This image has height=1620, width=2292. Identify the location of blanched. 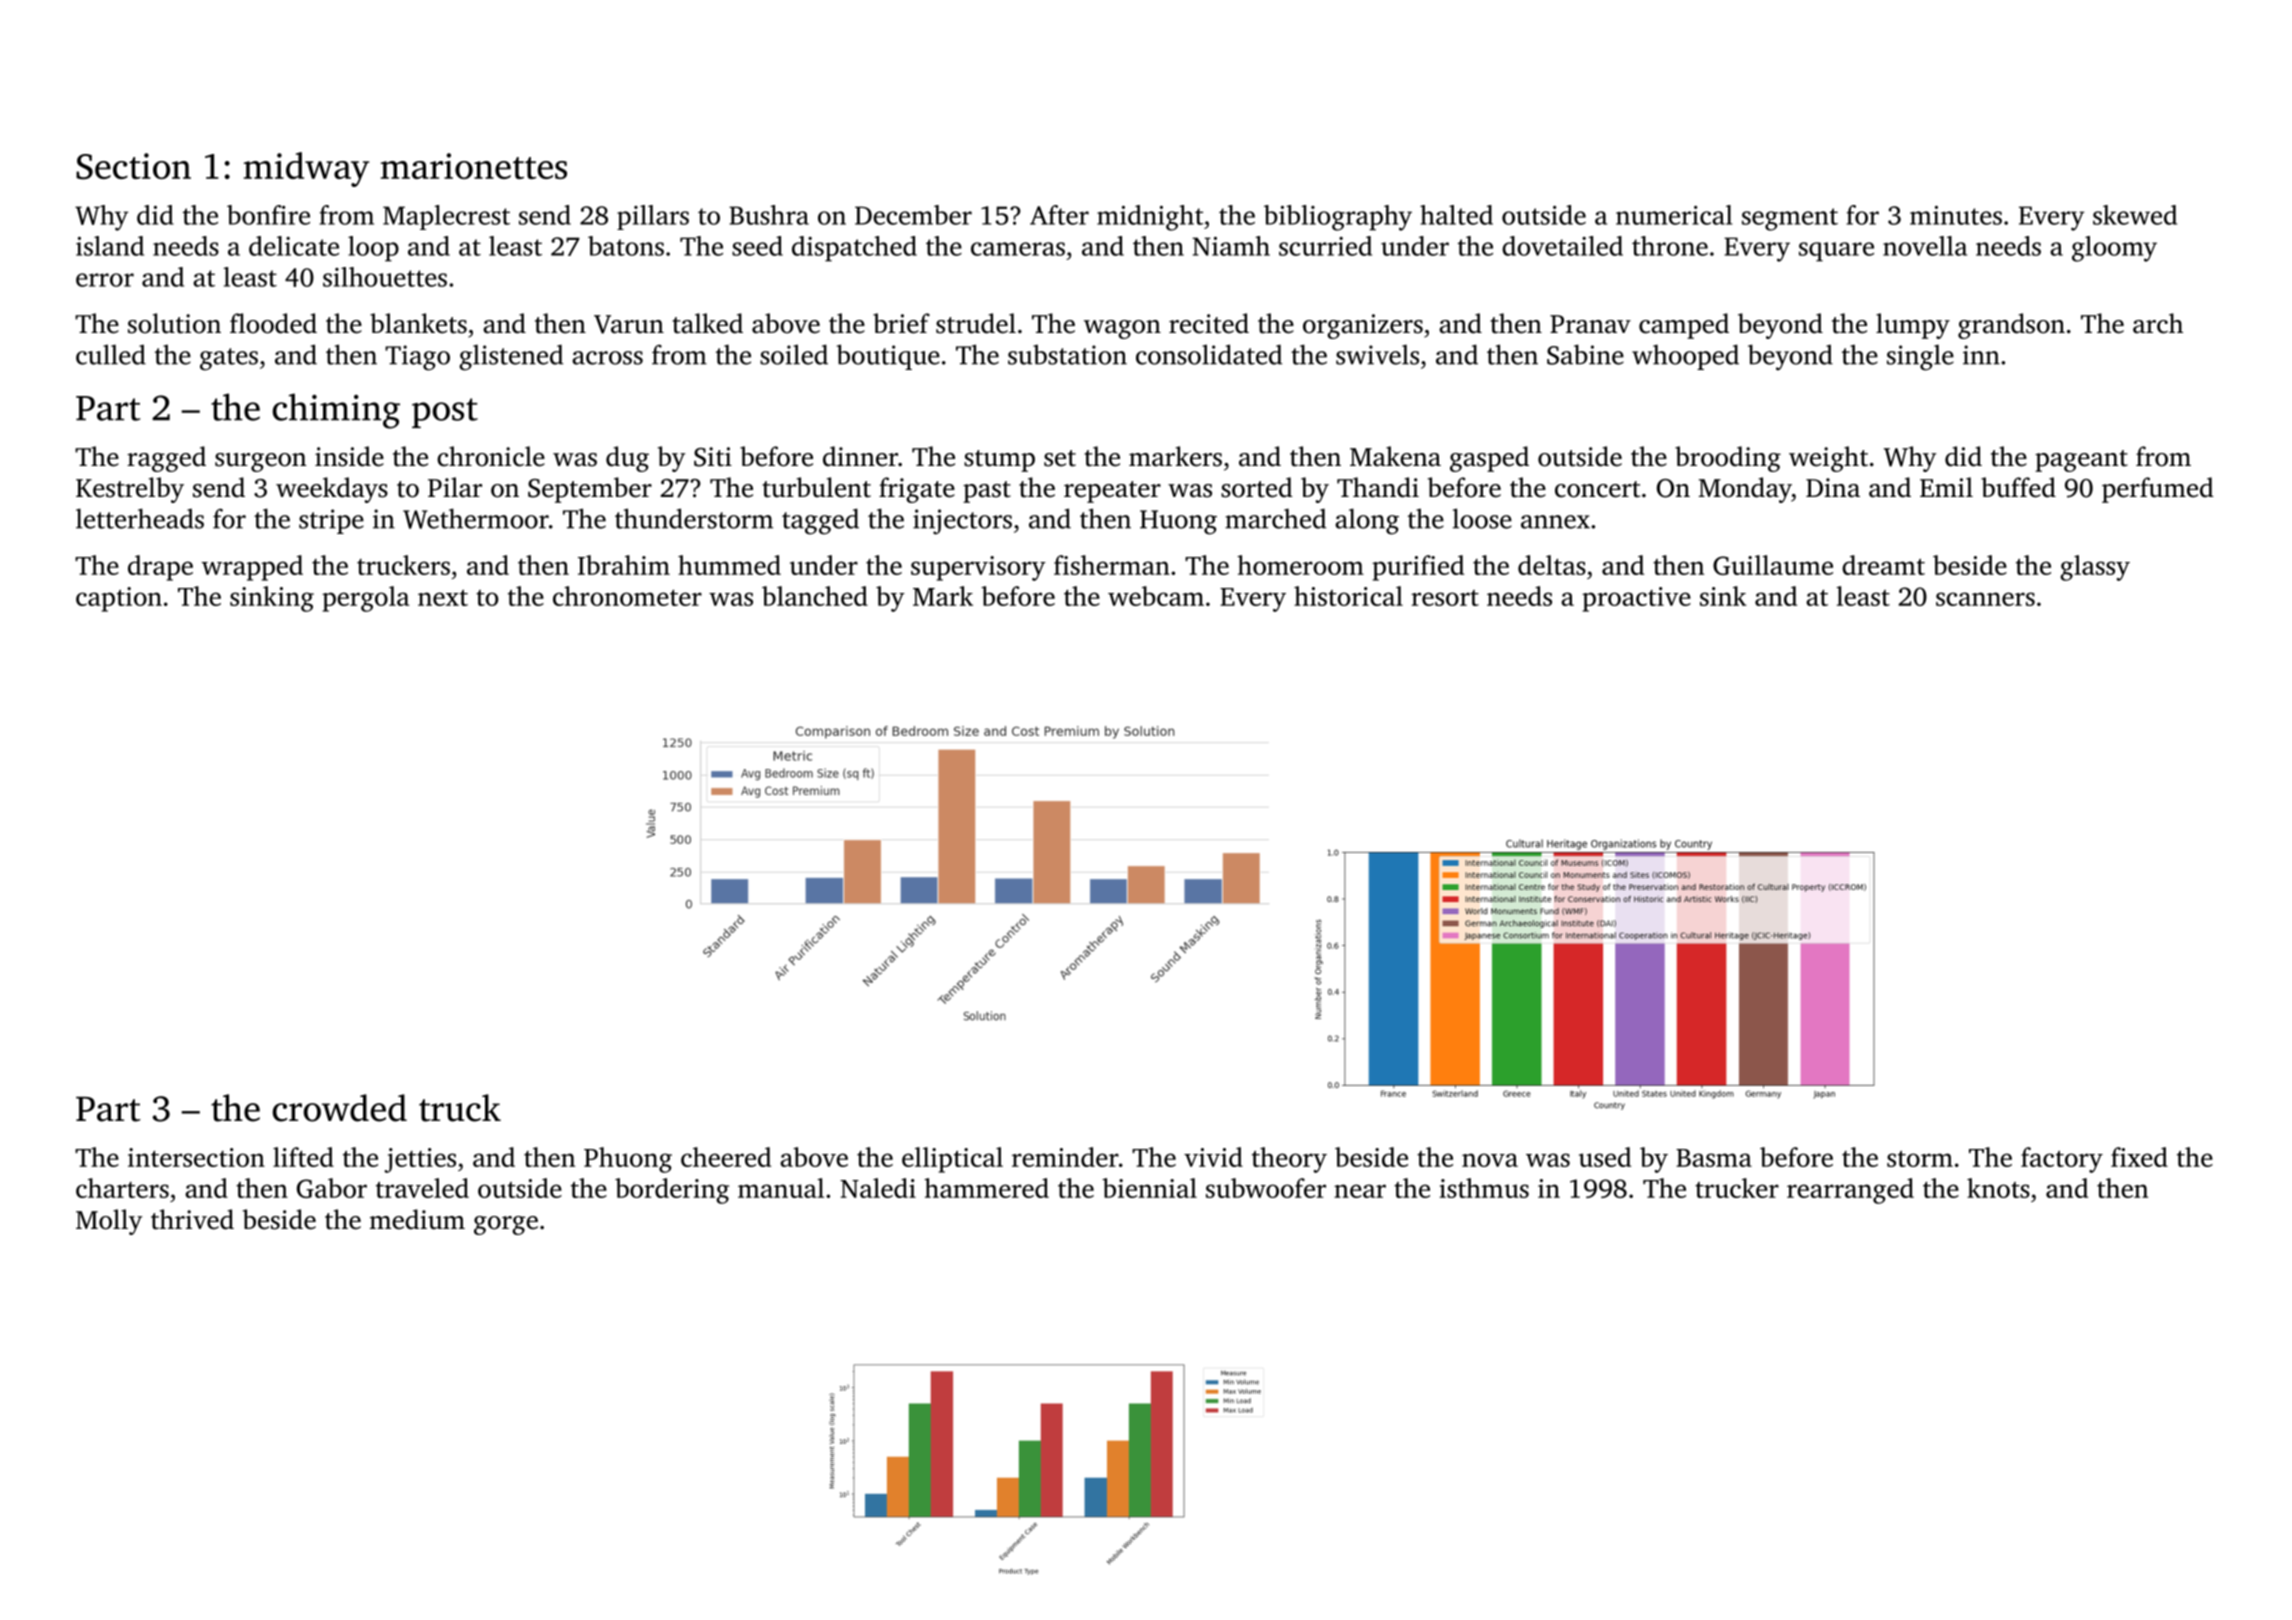
(815, 596).
